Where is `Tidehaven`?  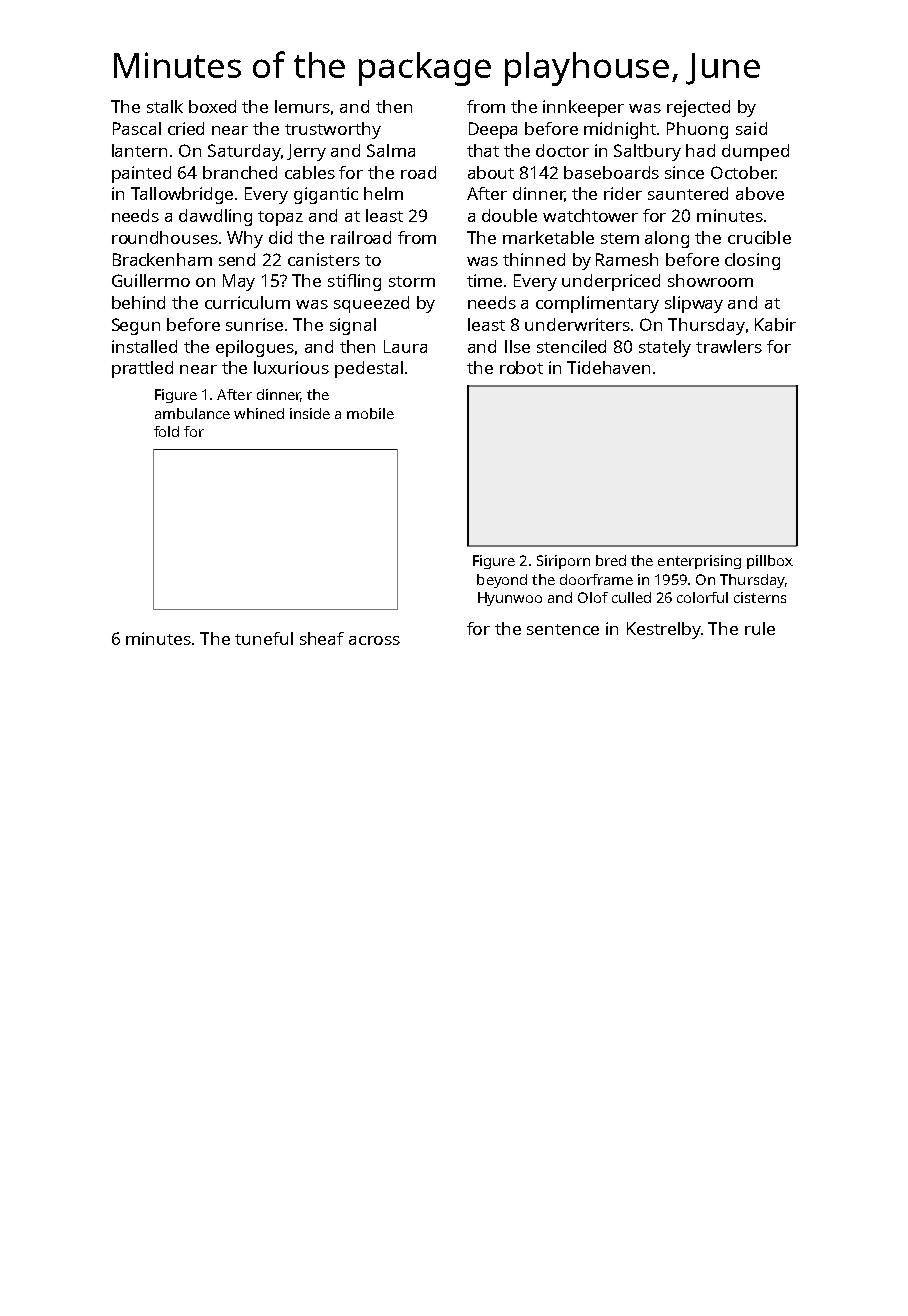
Tidehaven is located at coordinates (608, 367).
